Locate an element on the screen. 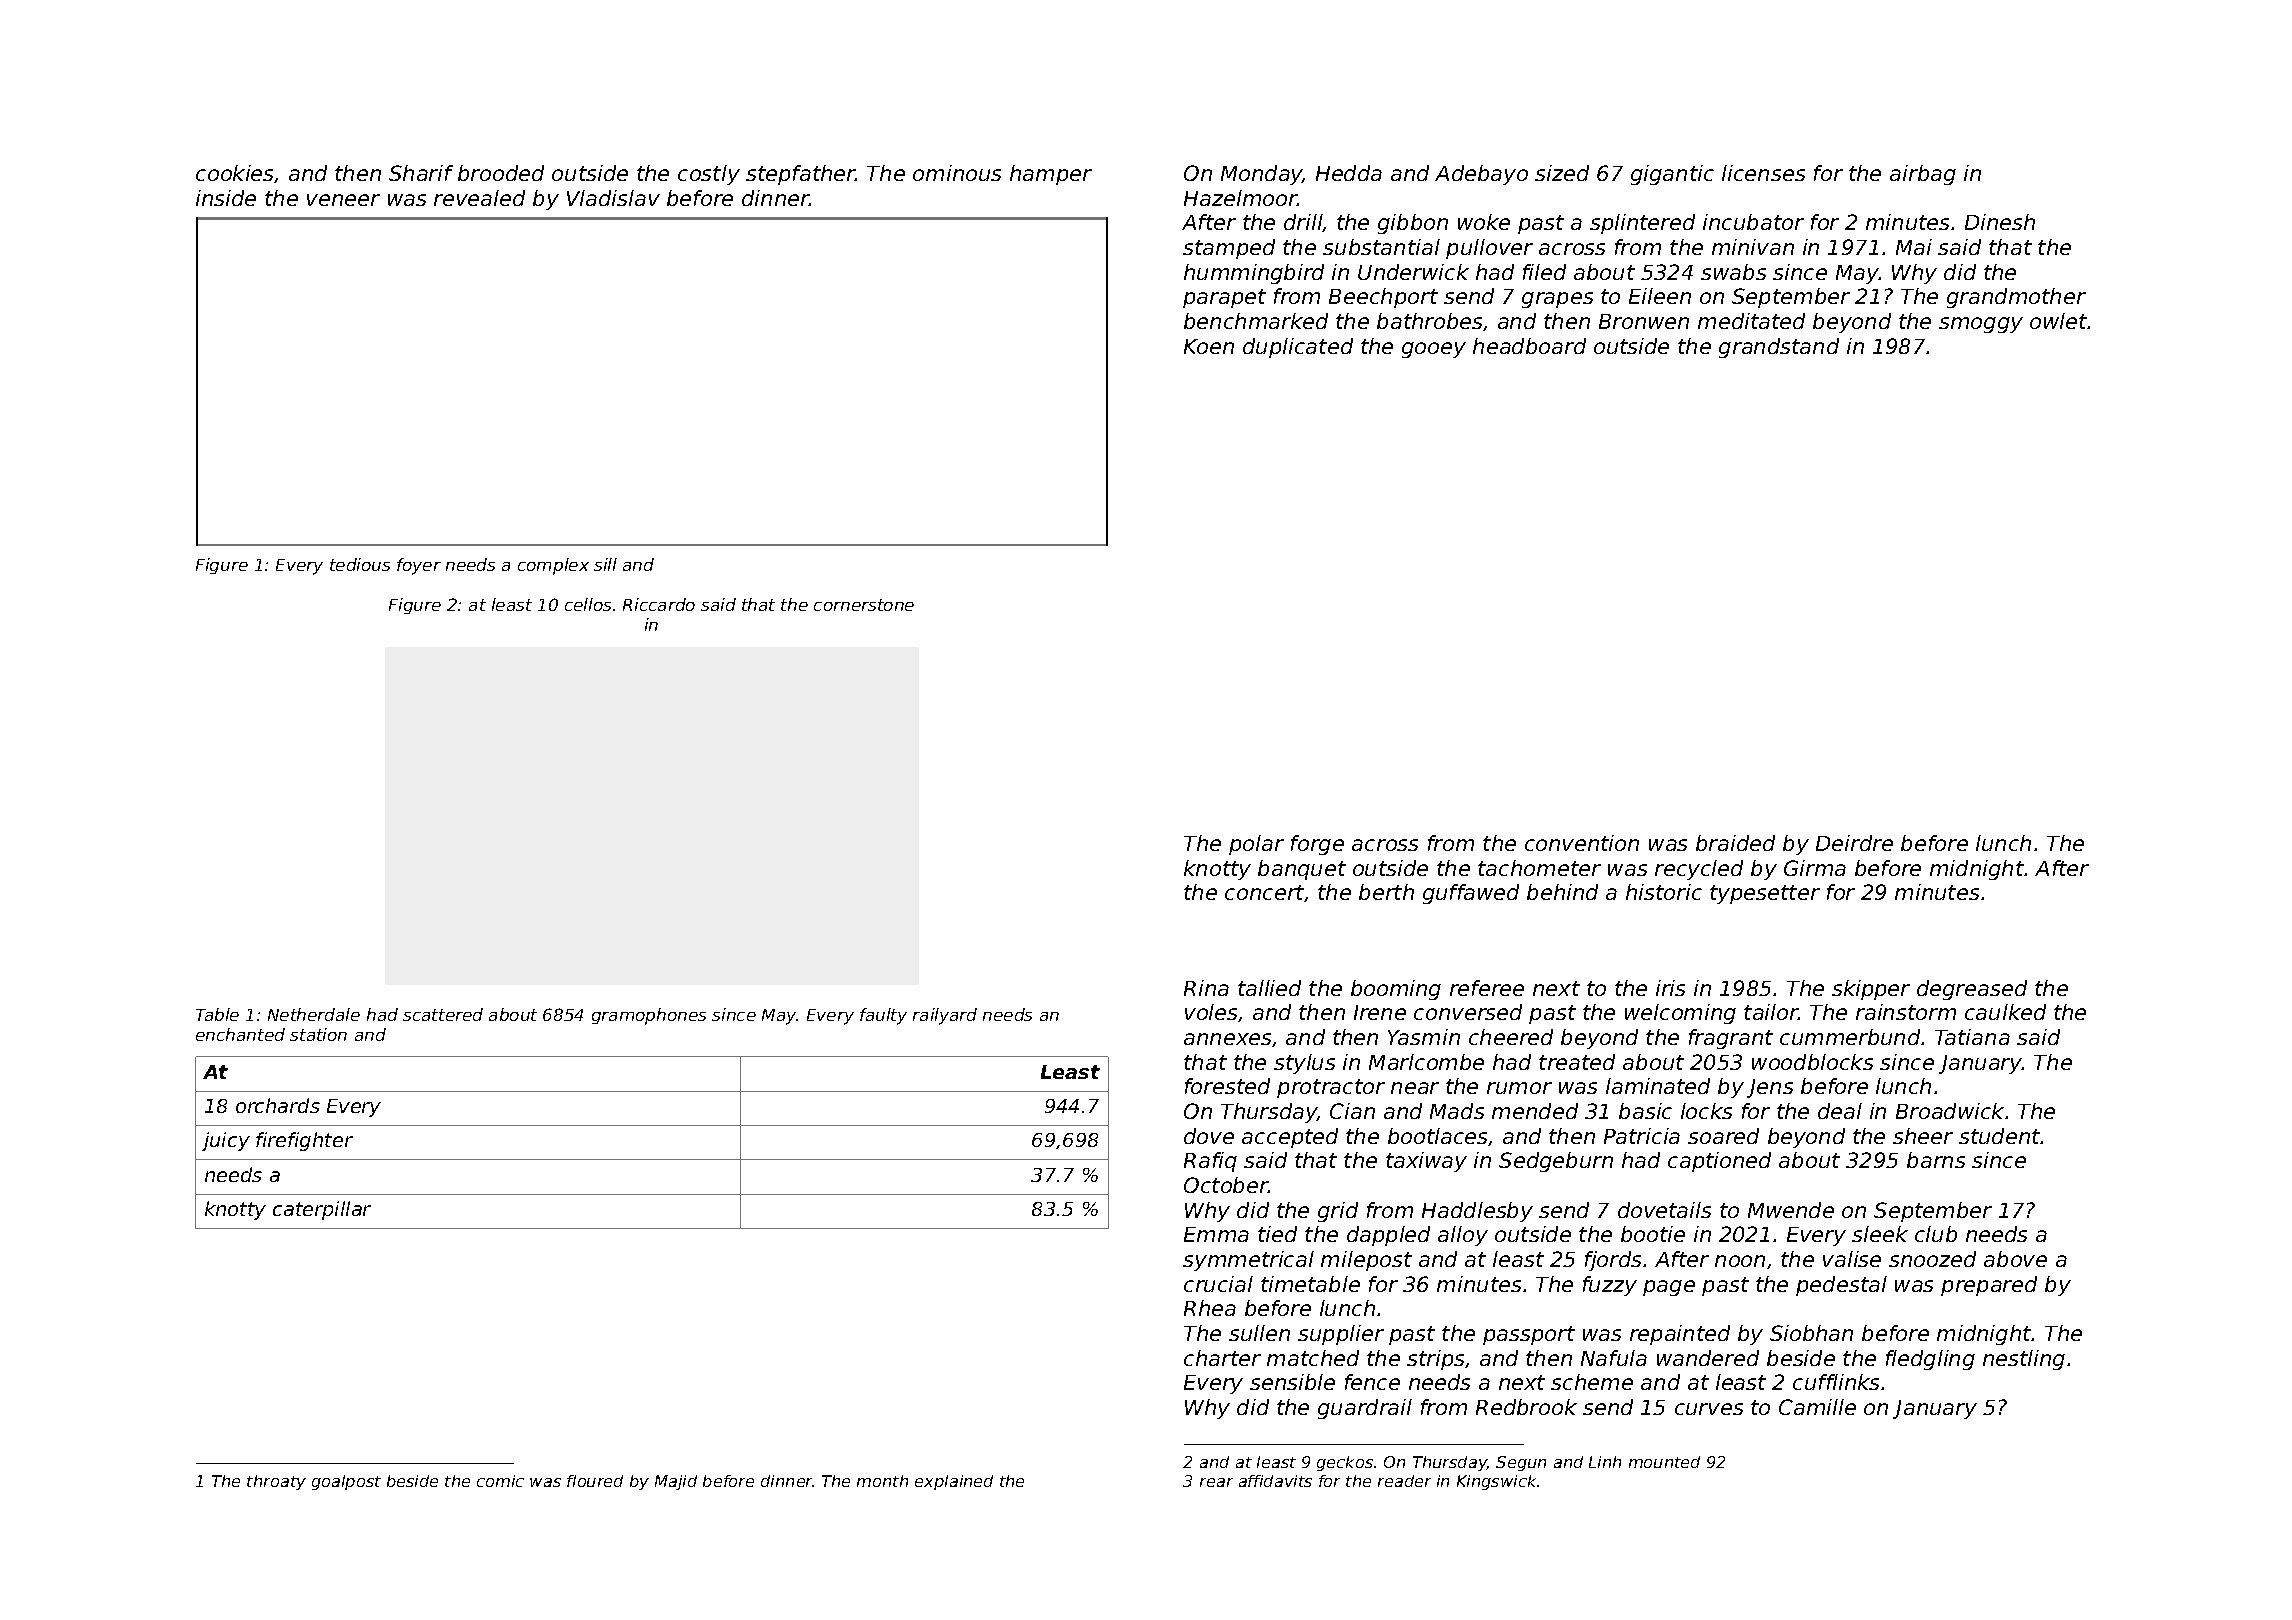  mounted is located at coordinates (1664, 1462).
